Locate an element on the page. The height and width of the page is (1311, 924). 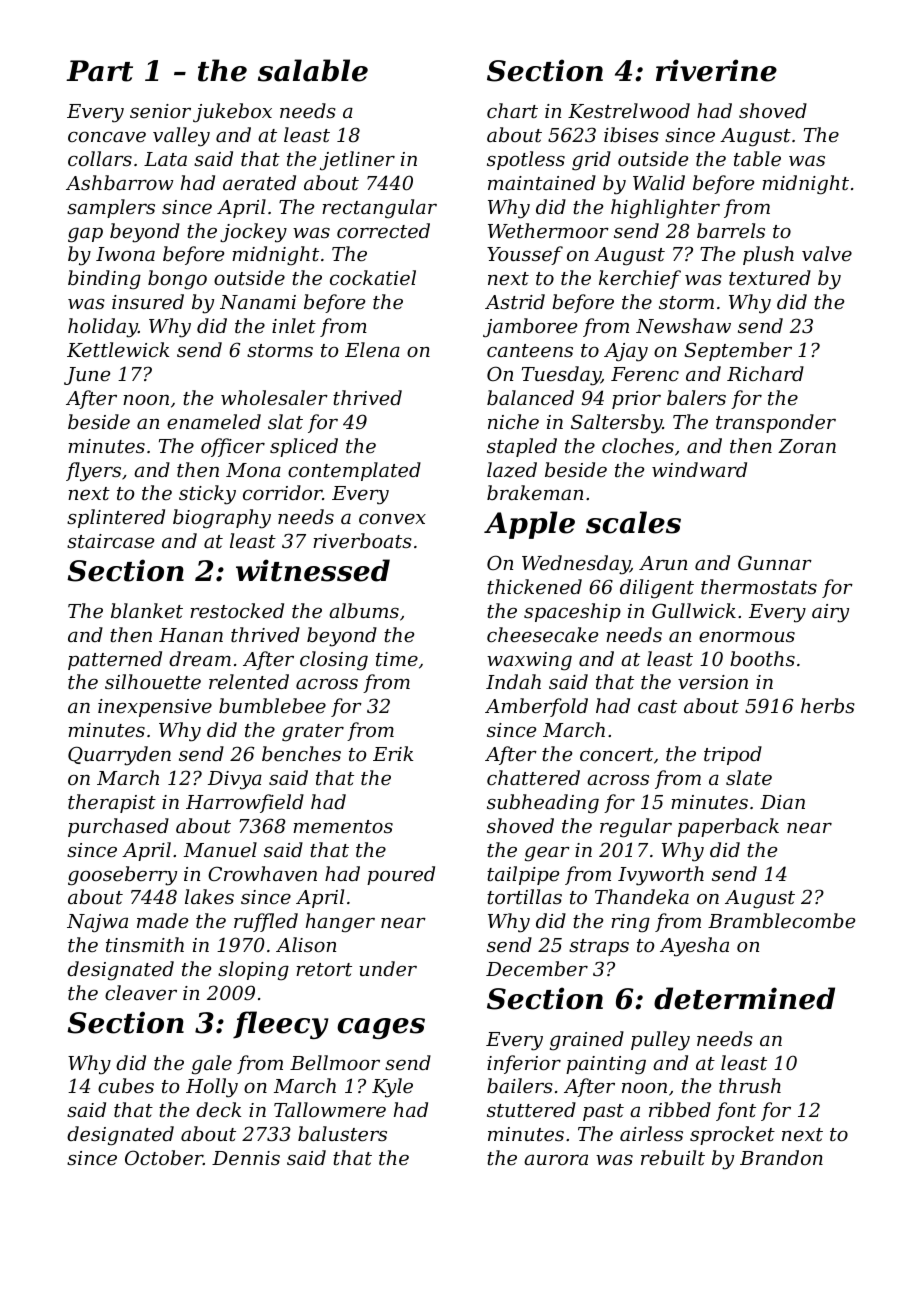
holiday is located at coordinates (103, 328).
